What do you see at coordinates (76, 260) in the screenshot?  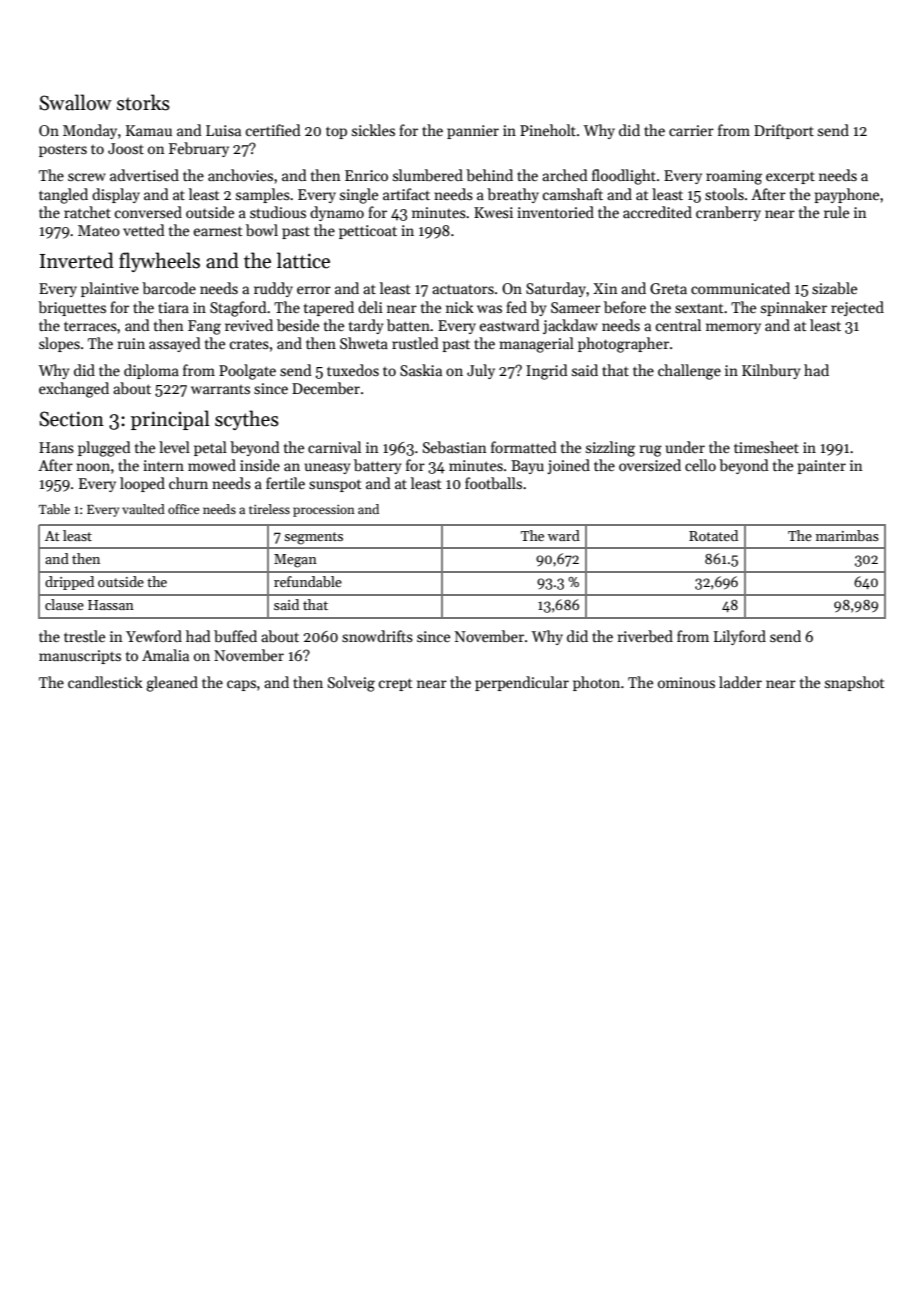 I see `Inverted` at bounding box center [76, 260].
